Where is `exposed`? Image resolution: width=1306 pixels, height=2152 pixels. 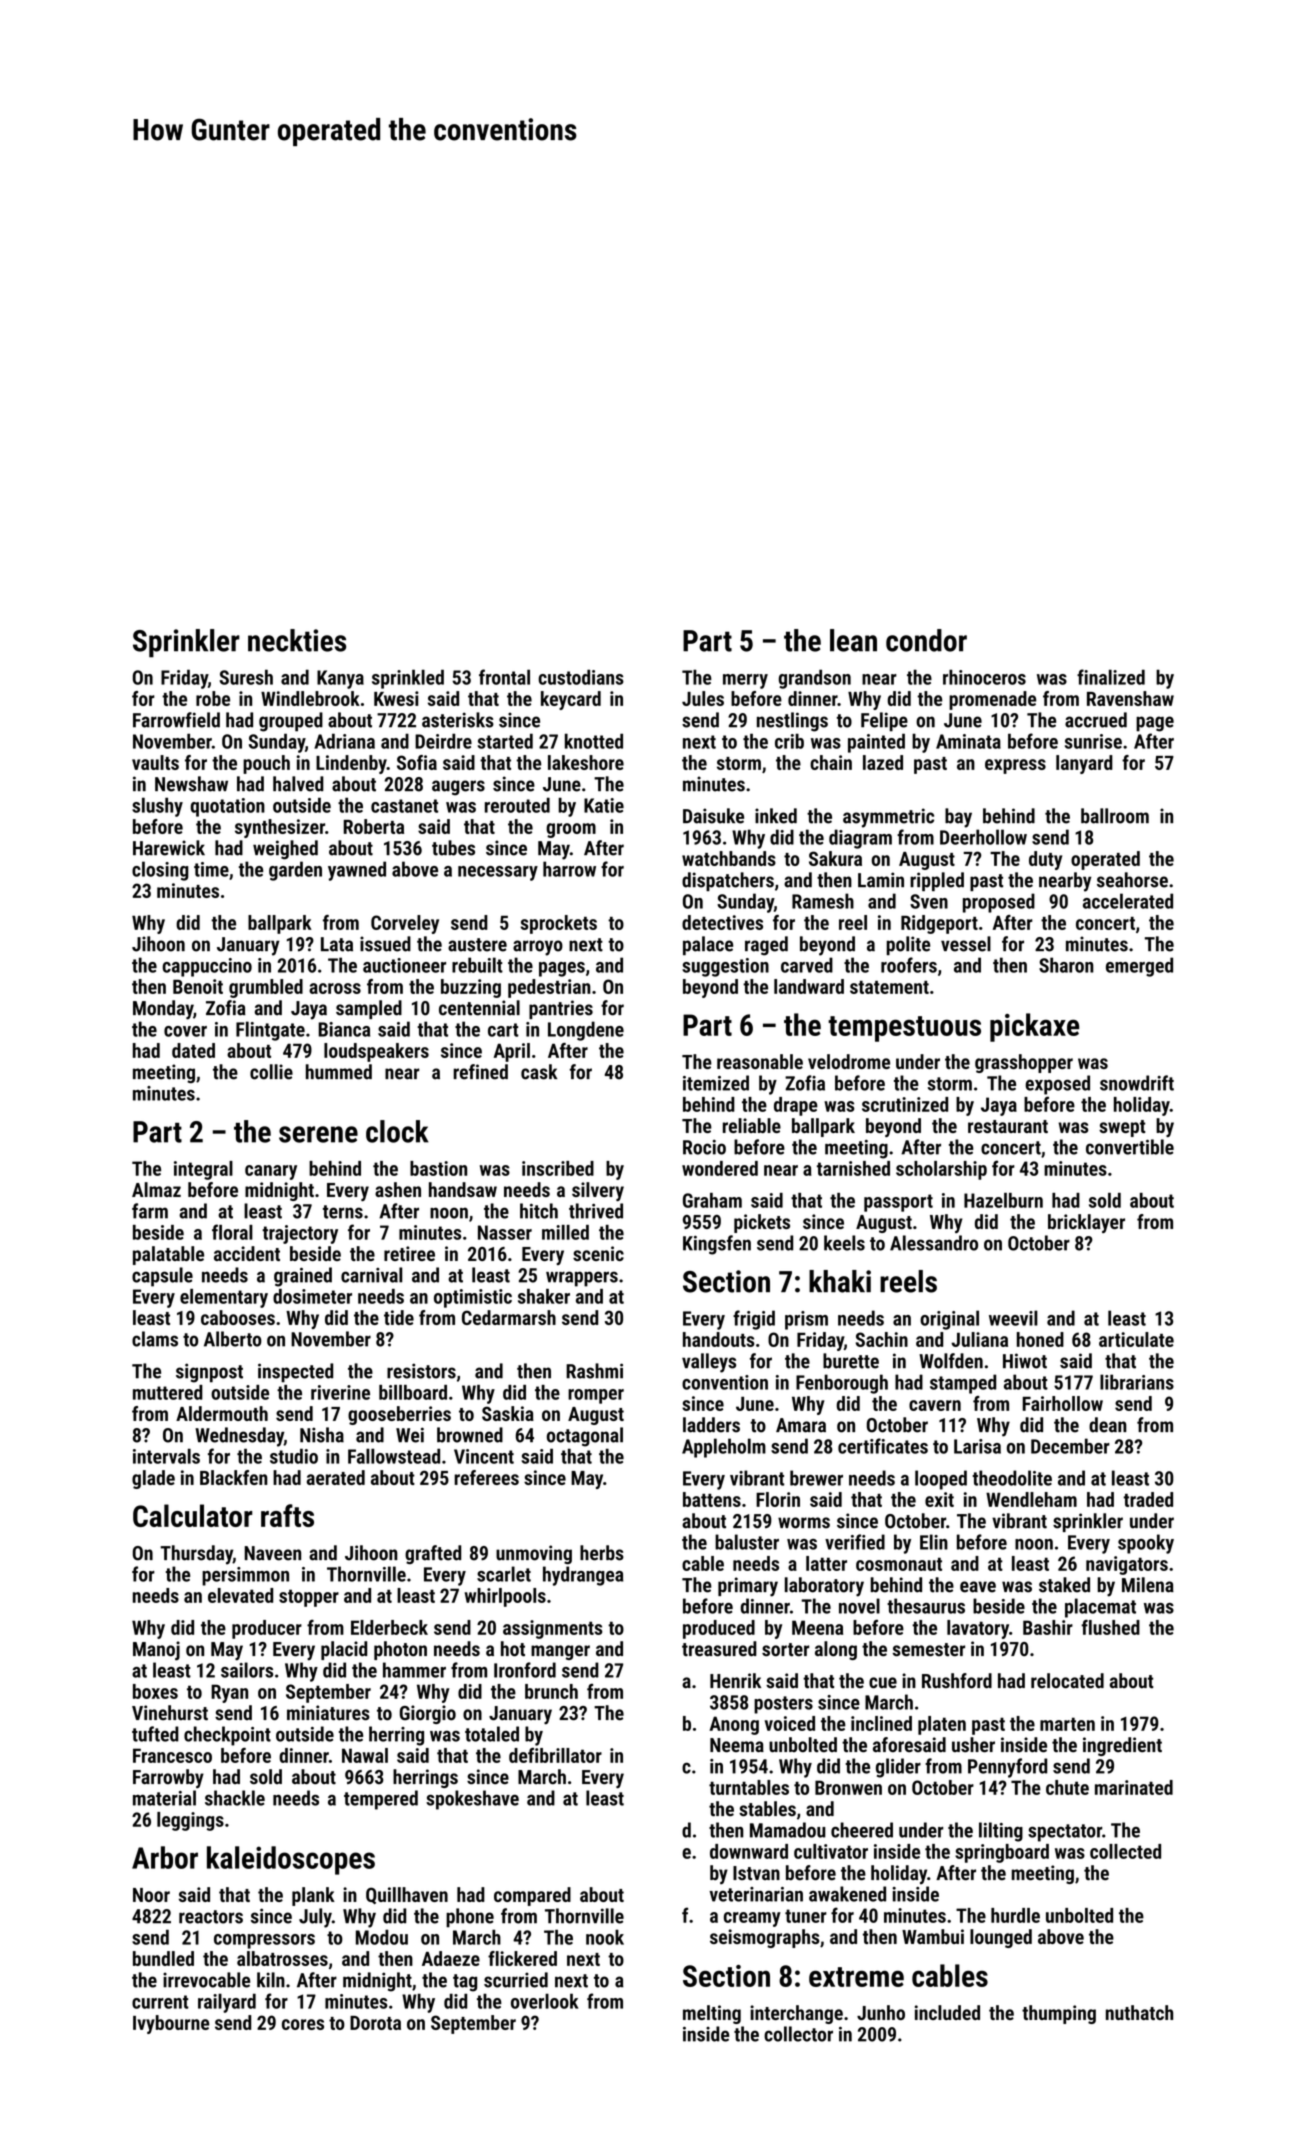 exposed is located at coordinates (1057, 1085).
